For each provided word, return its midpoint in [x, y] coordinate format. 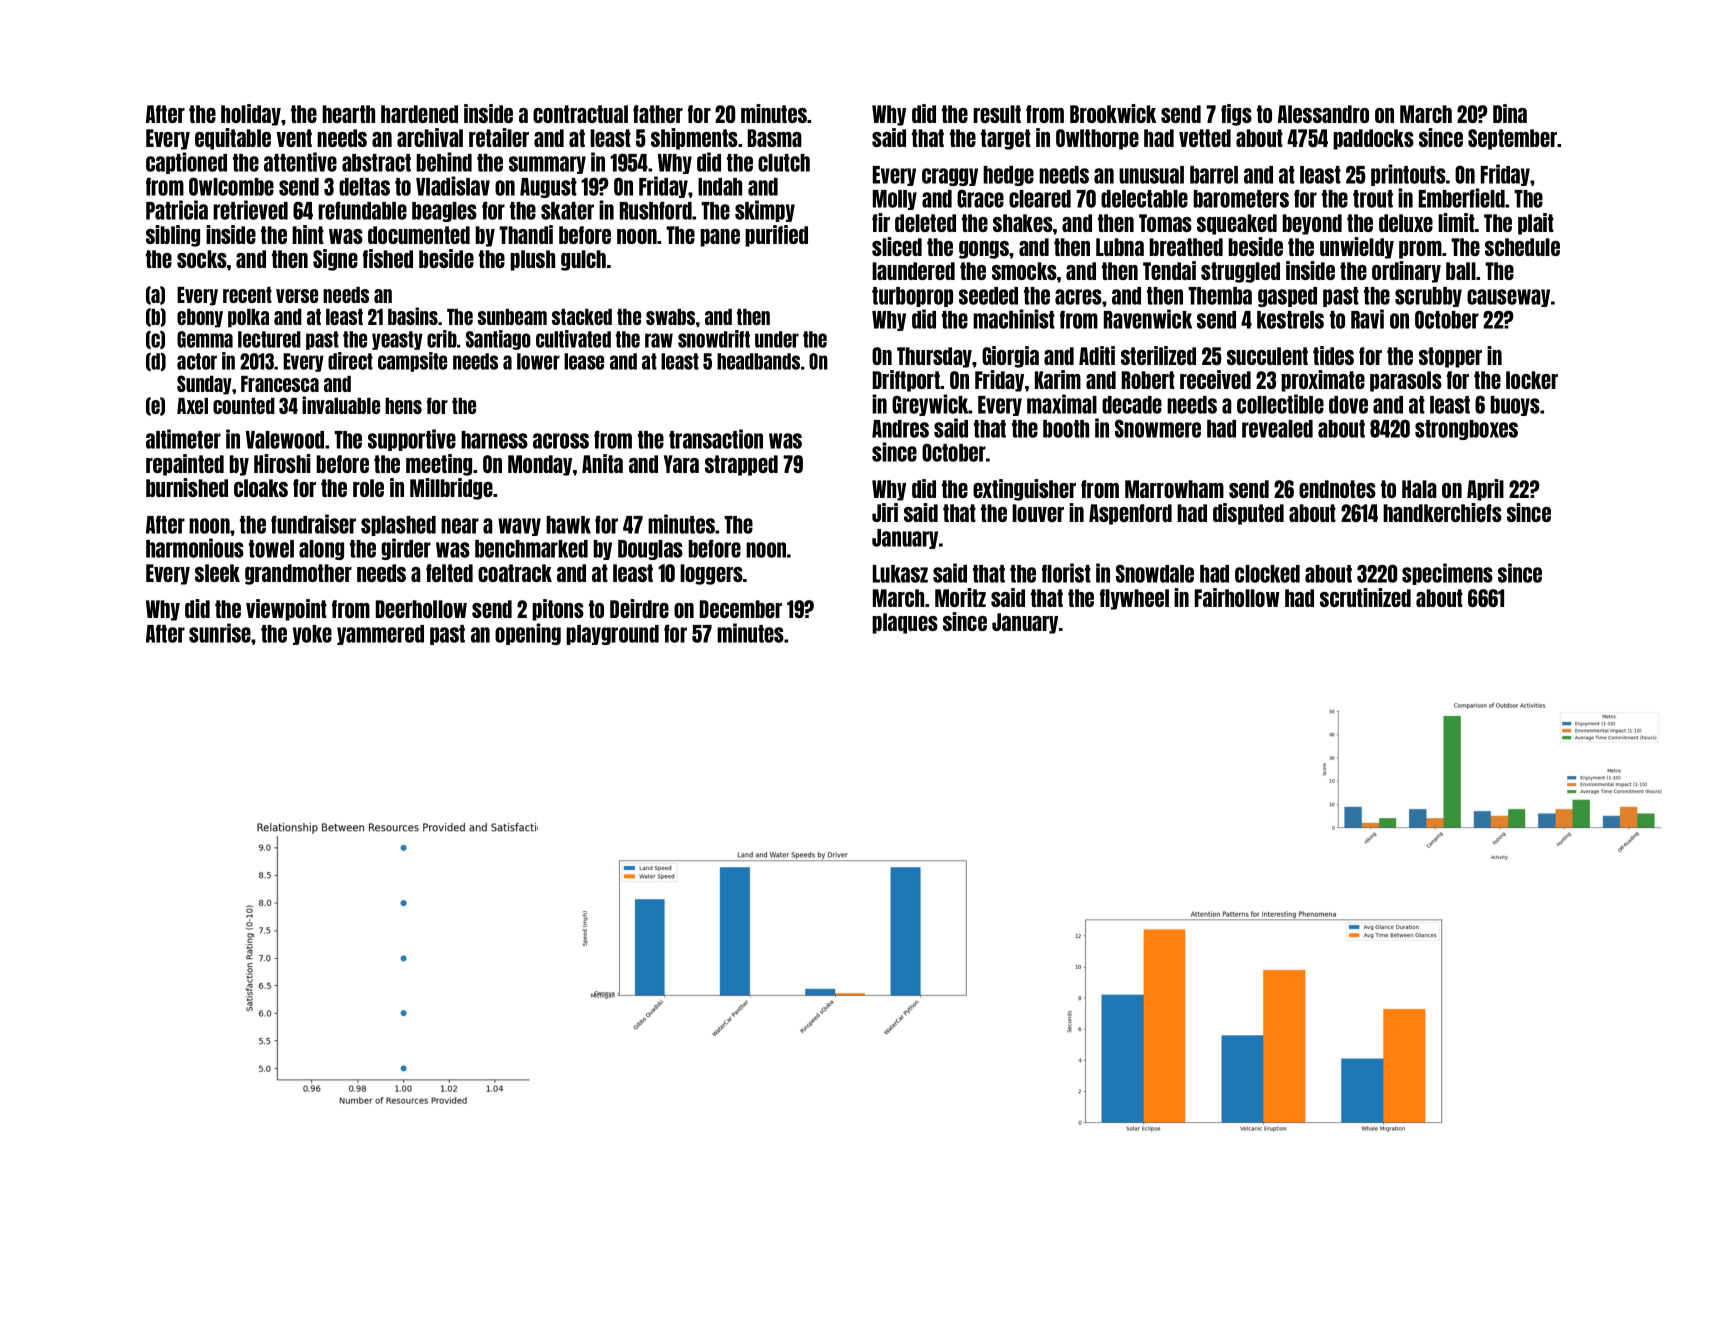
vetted [1205, 138]
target [1006, 139]
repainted [185, 465]
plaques [905, 623]
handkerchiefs [1442, 512]
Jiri [885, 512]
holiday [251, 115]
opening [528, 634]
